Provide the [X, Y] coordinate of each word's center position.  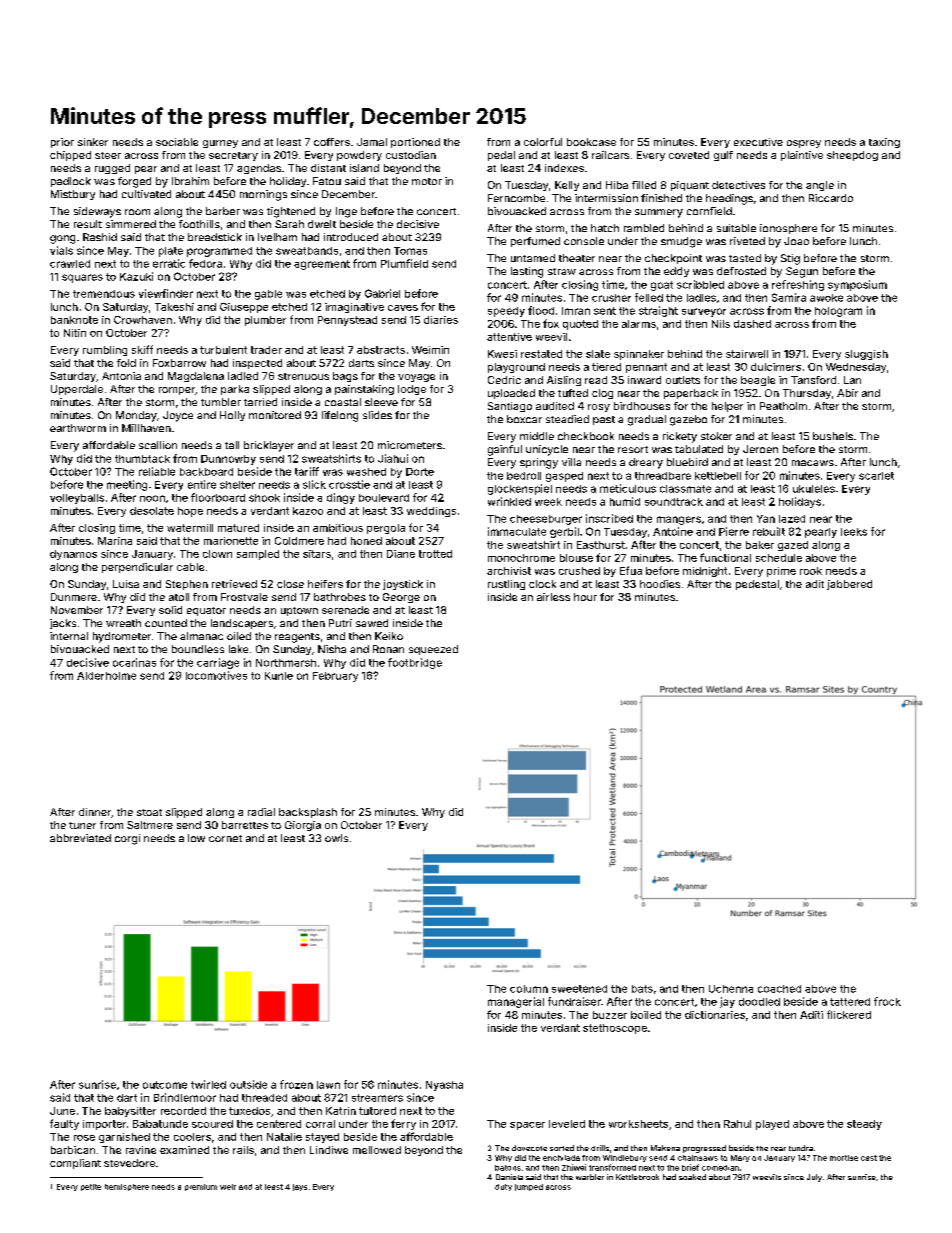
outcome [165, 1085]
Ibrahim [190, 181]
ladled [243, 376]
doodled [759, 1002]
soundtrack [674, 502]
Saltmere [150, 825]
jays [300, 1187]
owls [336, 838]
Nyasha [444, 1086]
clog [602, 394]
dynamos [73, 555]
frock [887, 1001]
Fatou [327, 181]
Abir [847, 393]
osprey [804, 144]
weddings [431, 512]
